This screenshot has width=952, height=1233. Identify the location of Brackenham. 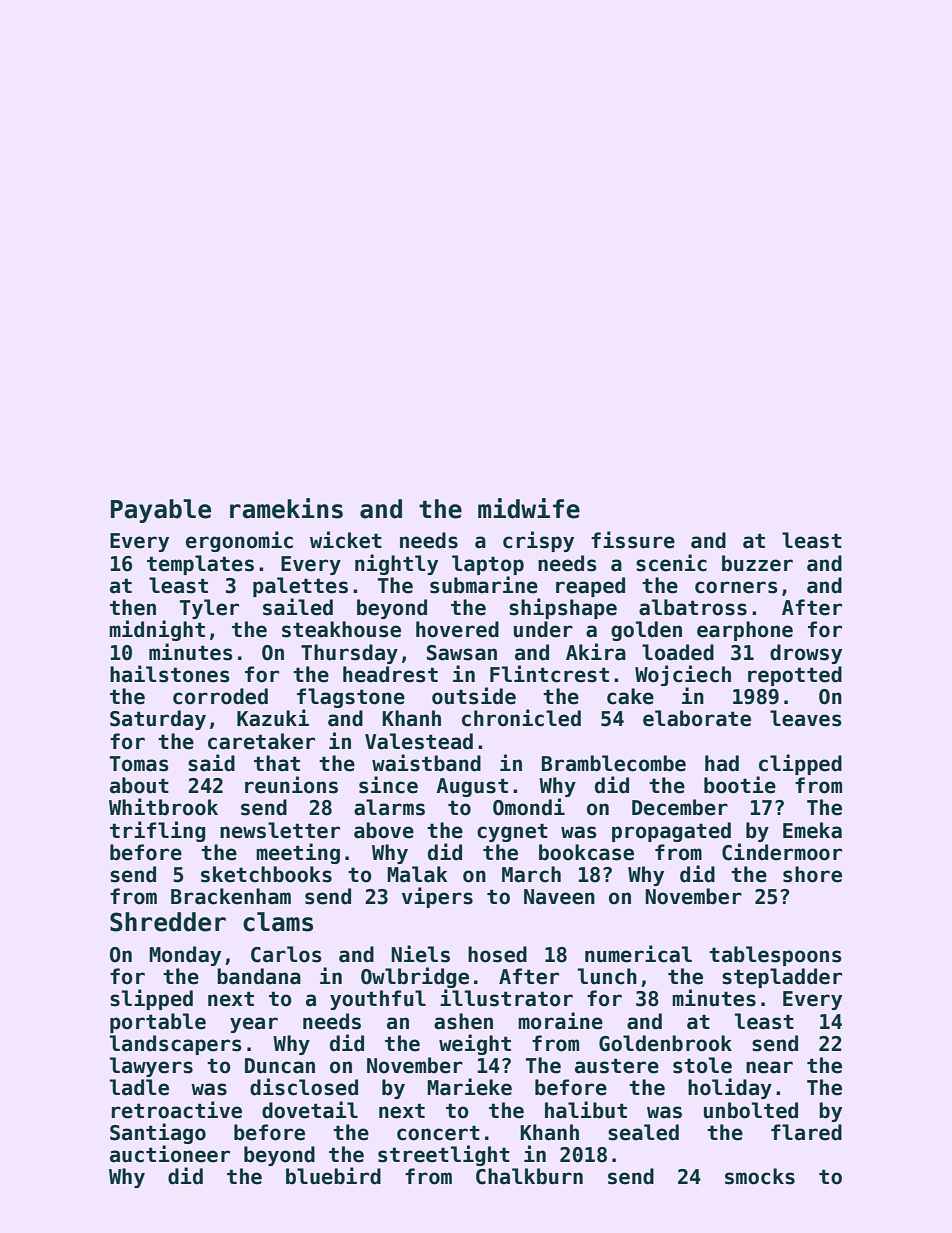
(231, 896).
